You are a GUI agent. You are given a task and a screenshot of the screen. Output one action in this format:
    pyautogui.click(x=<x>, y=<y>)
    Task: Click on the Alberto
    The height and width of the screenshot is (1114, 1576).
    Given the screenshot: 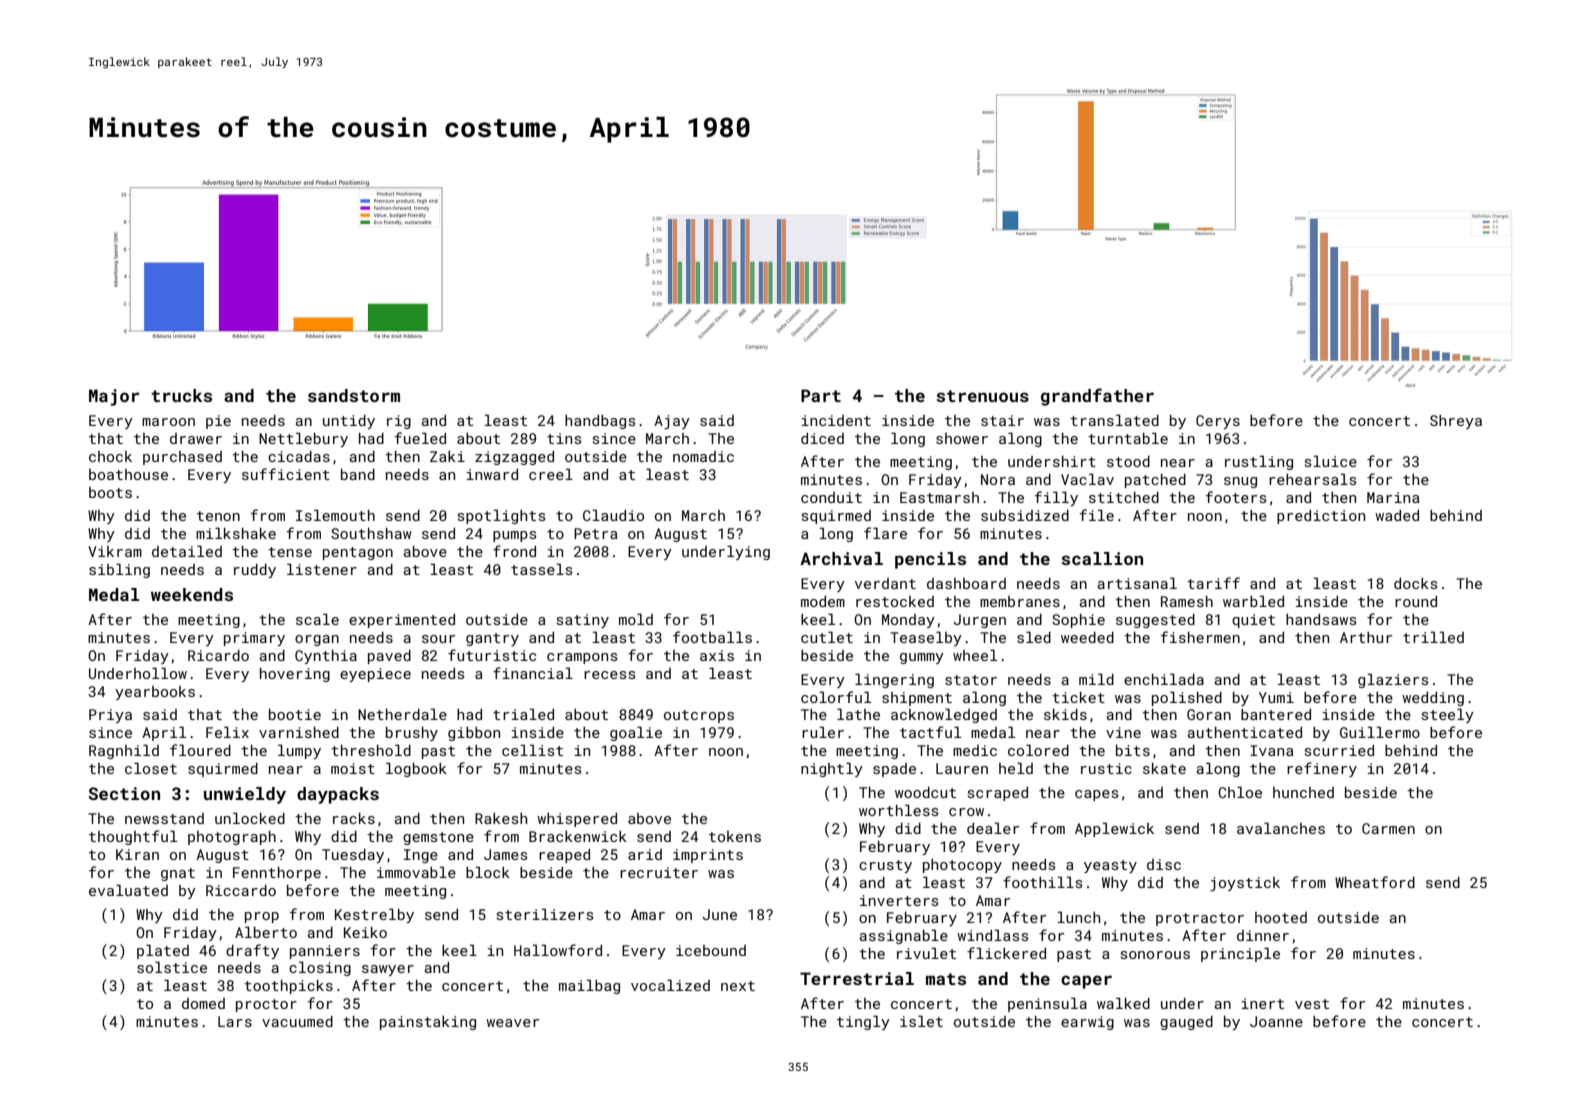 What is the action you would take?
    pyautogui.click(x=266, y=932)
